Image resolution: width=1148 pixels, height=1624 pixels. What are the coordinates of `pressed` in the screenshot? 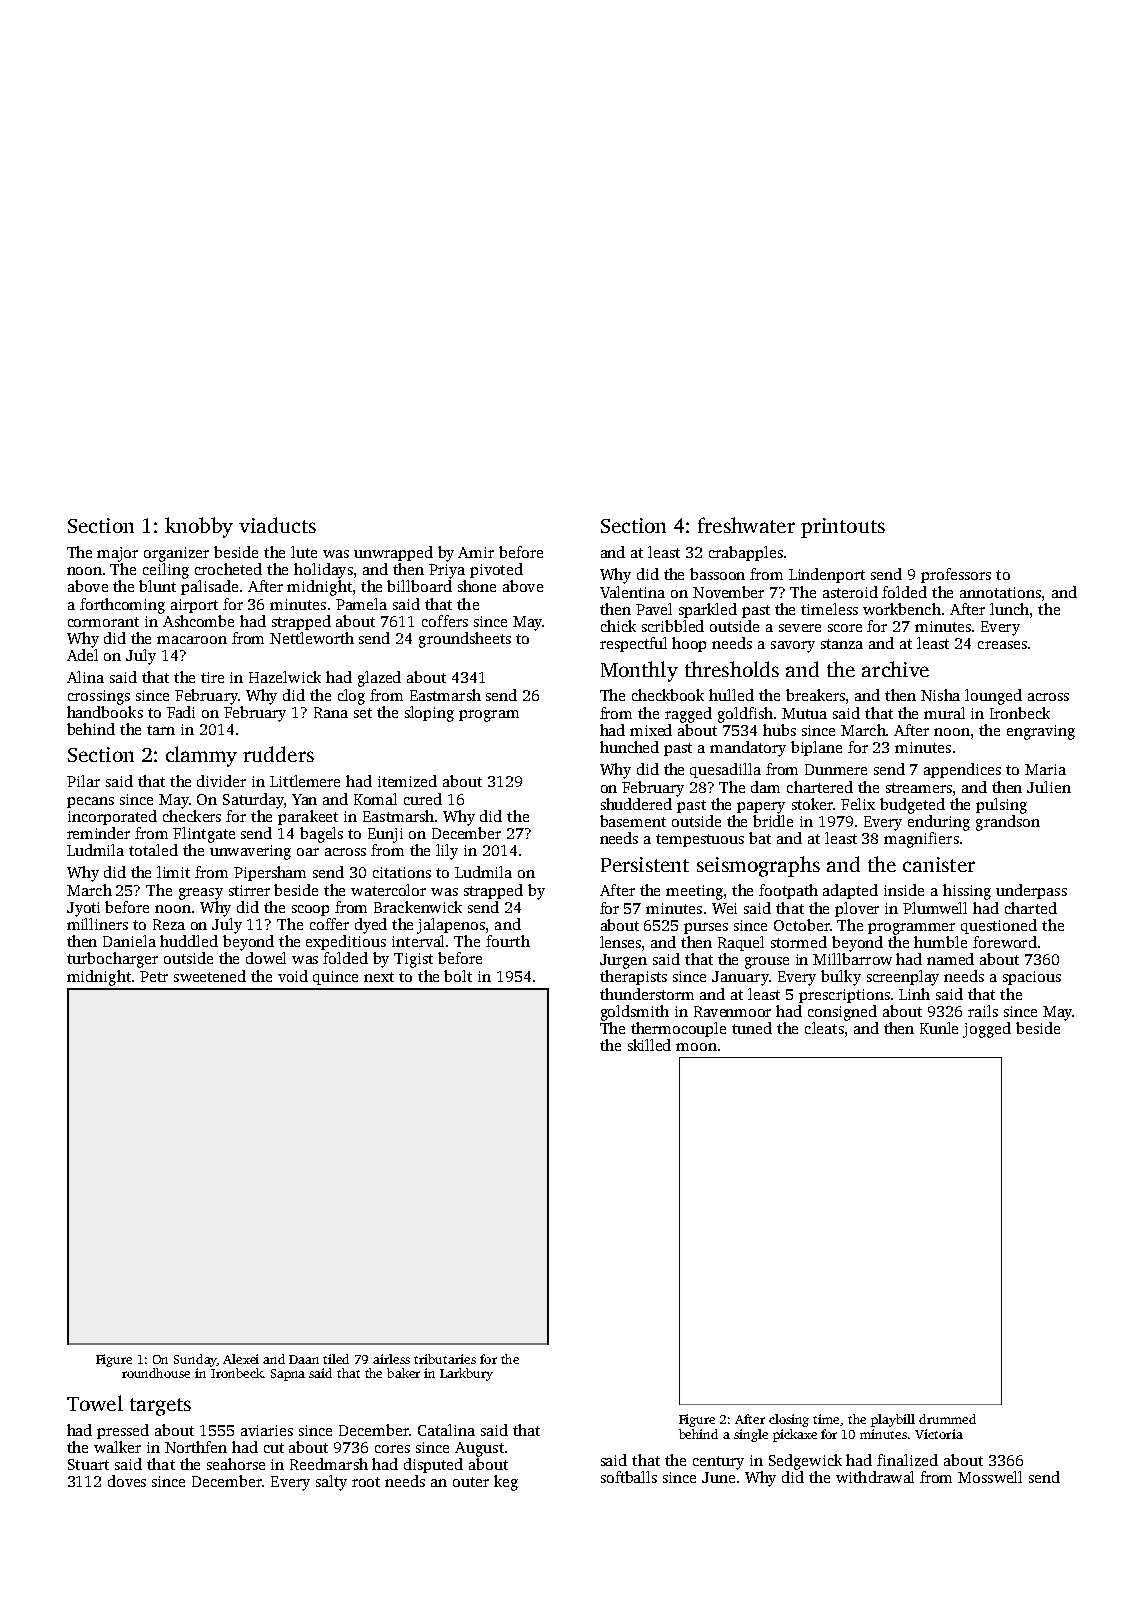 It's located at (123, 1431).
